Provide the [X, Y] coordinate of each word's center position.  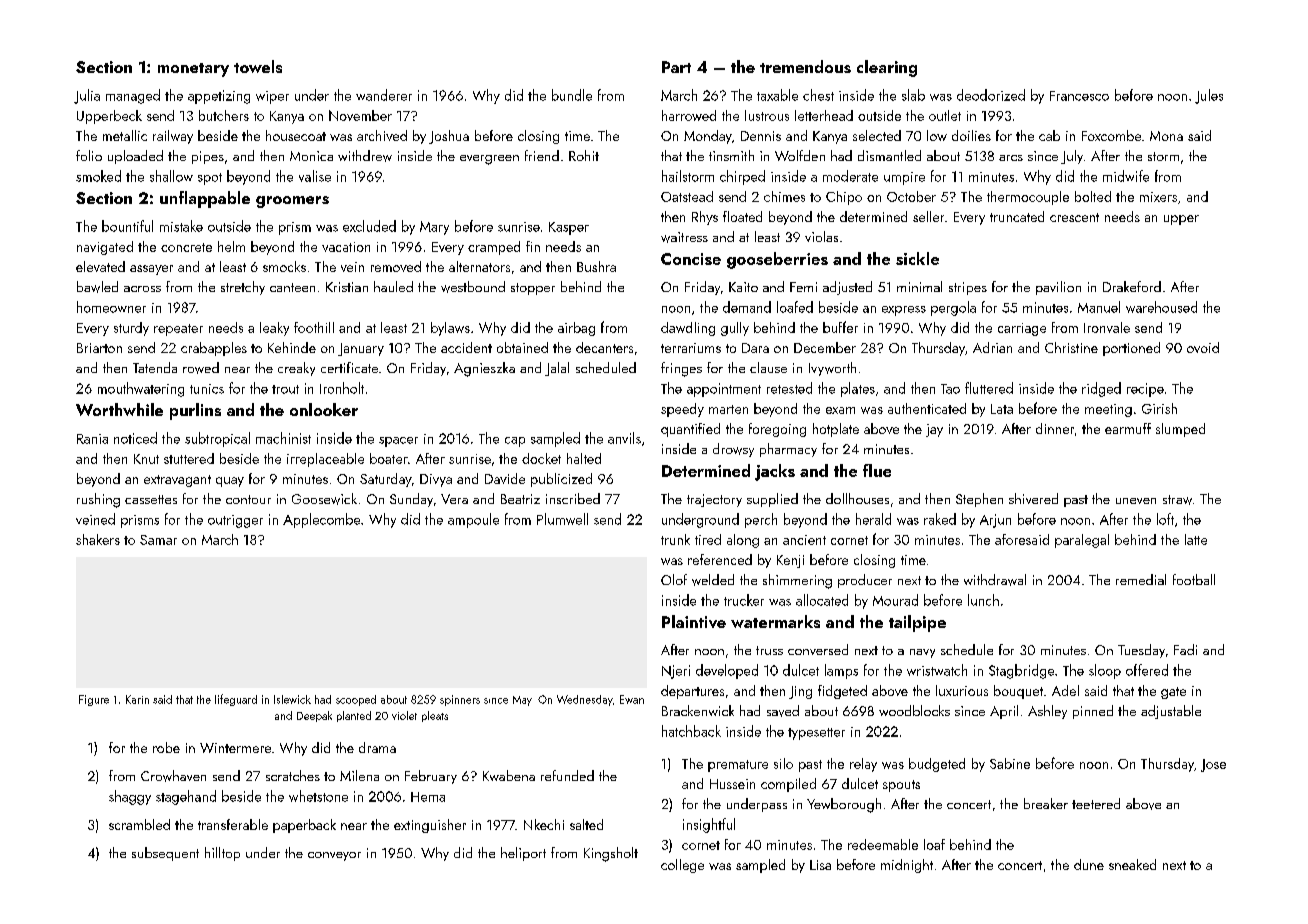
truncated [1017, 216]
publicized [561, 480]
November [360, 115]
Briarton [99, 348]
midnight [907, 866]
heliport [523, 854]
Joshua [449, 137]
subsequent [165, 854]
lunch [983, 600]
